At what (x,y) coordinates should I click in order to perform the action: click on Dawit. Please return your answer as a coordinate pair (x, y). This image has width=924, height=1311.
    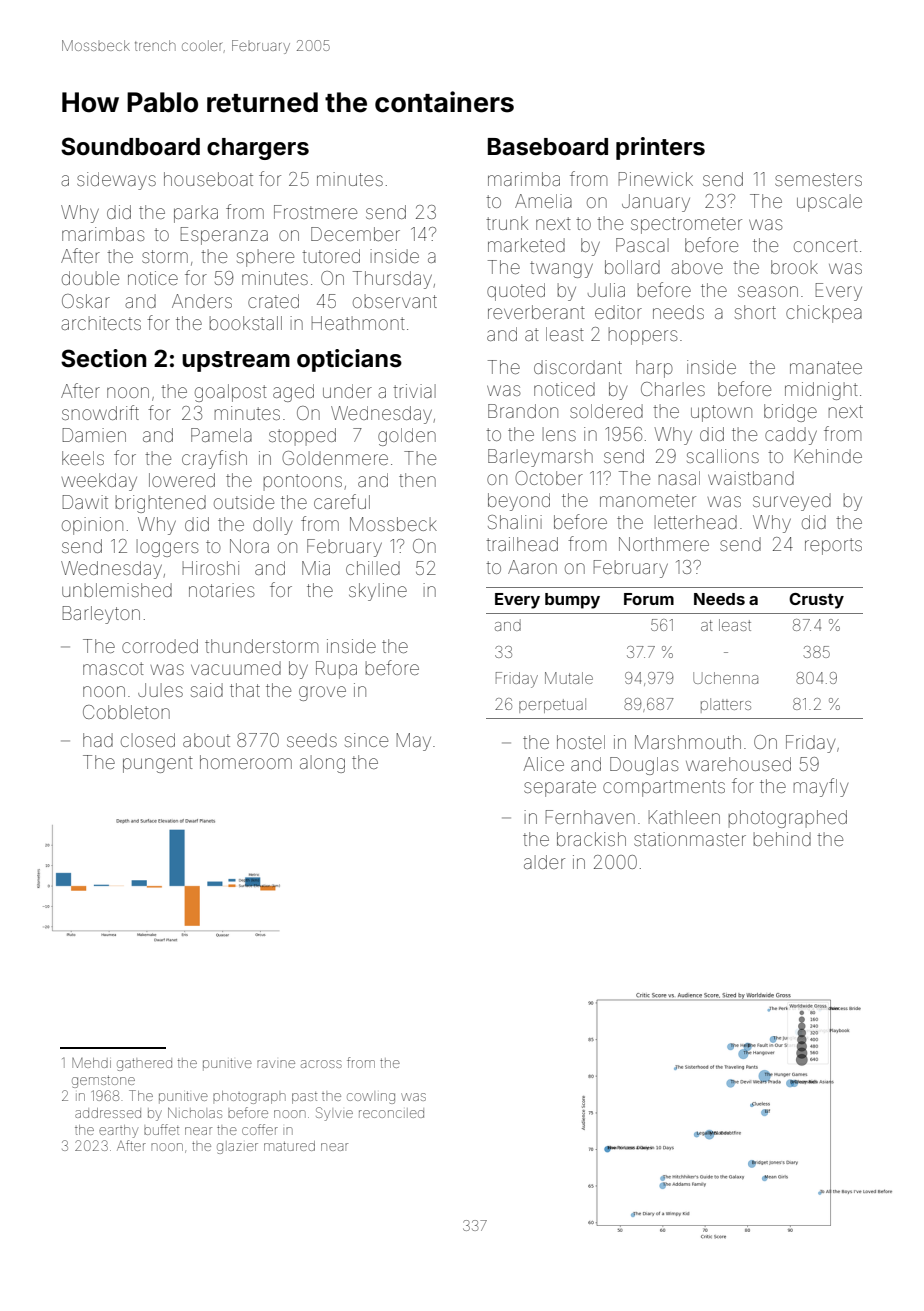
    Looking at the image, I should click on (85, 502).
